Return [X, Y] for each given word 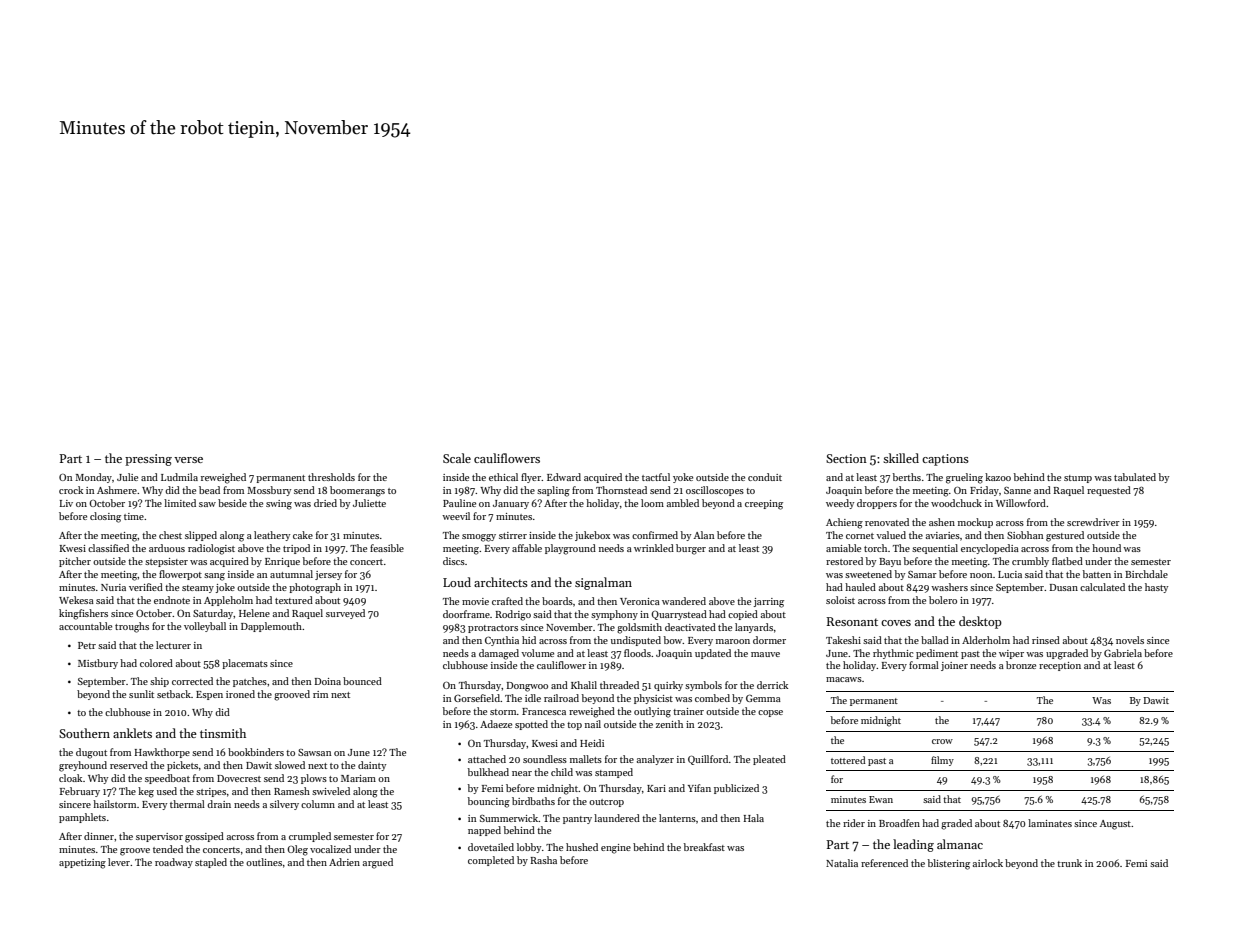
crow [942, 741]
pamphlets [82, 818]
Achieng [844, 523]
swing [279, 505]
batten [1097, 574]
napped [484, 831]
